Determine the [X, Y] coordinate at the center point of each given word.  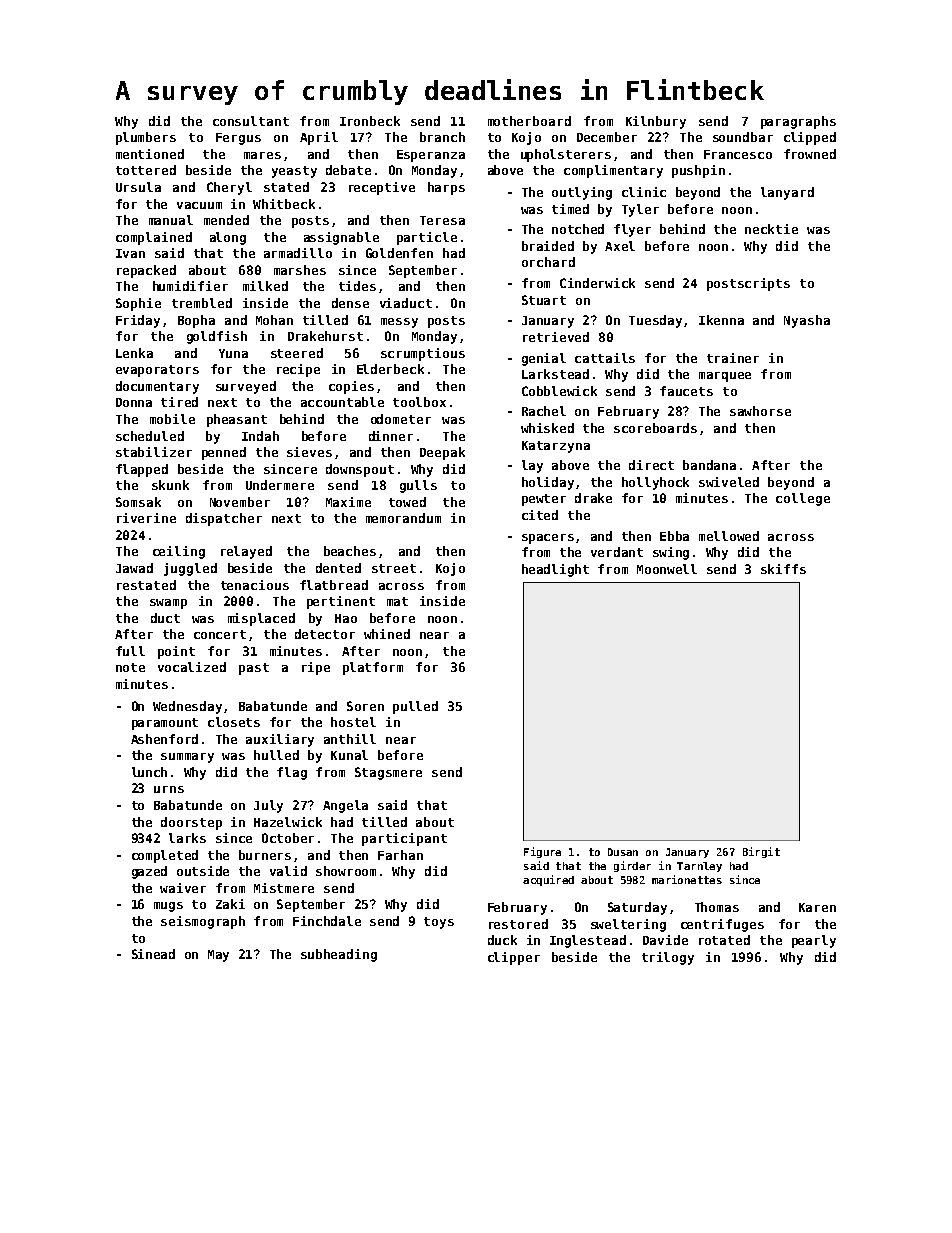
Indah [260, 436]
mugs [168, 907]
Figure [542, 852]
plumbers [146, 138]
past [254, 669]
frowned [810, 154]
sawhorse [760, 411]
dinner [391, 436]
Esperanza [431, 156]
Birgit [761, 852]
